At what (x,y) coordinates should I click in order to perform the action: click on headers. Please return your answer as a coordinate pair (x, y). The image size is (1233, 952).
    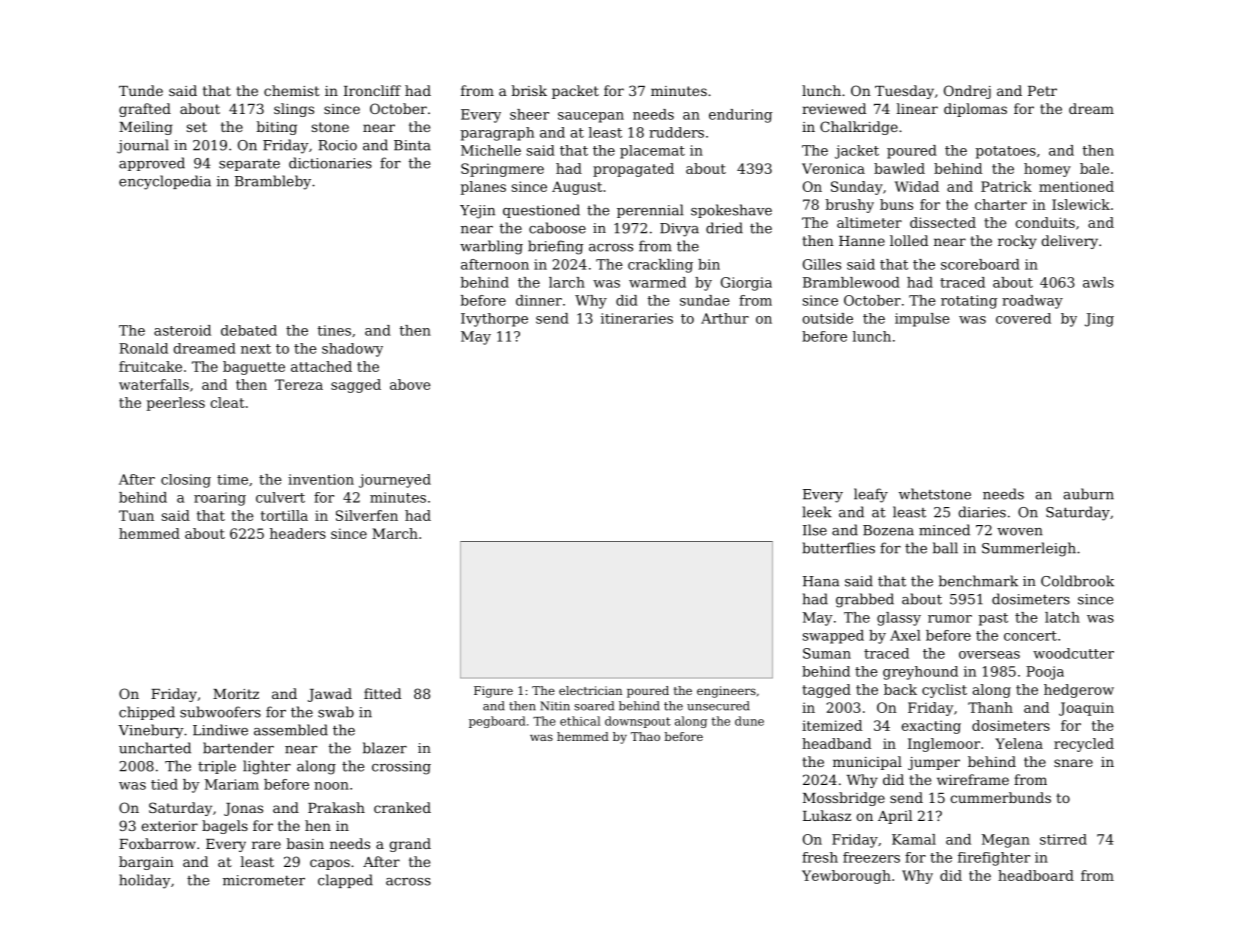
    Looking at the image, I should click on (298, 533).
